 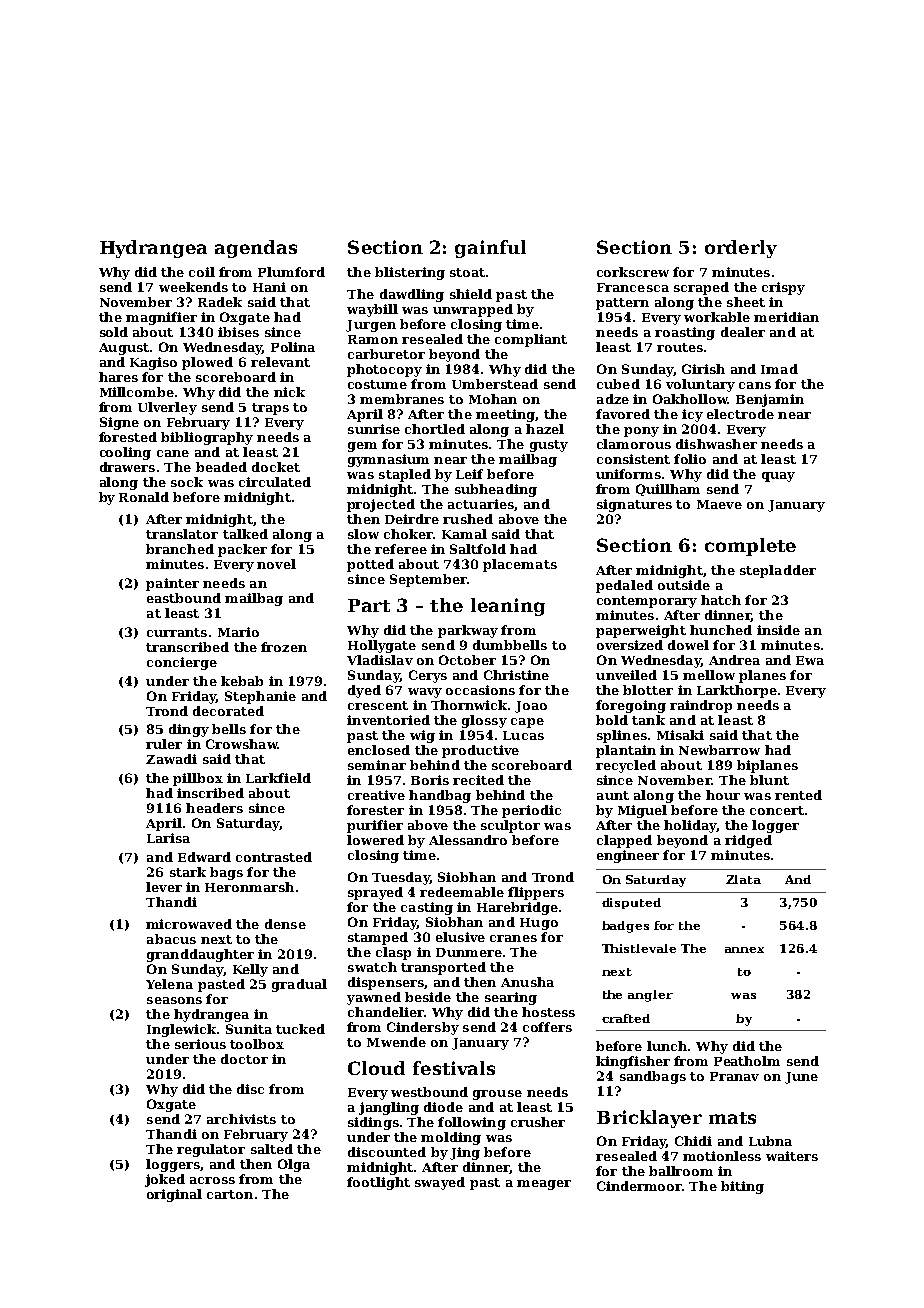 I want to click on ibises, so click(x=238, y=332).
